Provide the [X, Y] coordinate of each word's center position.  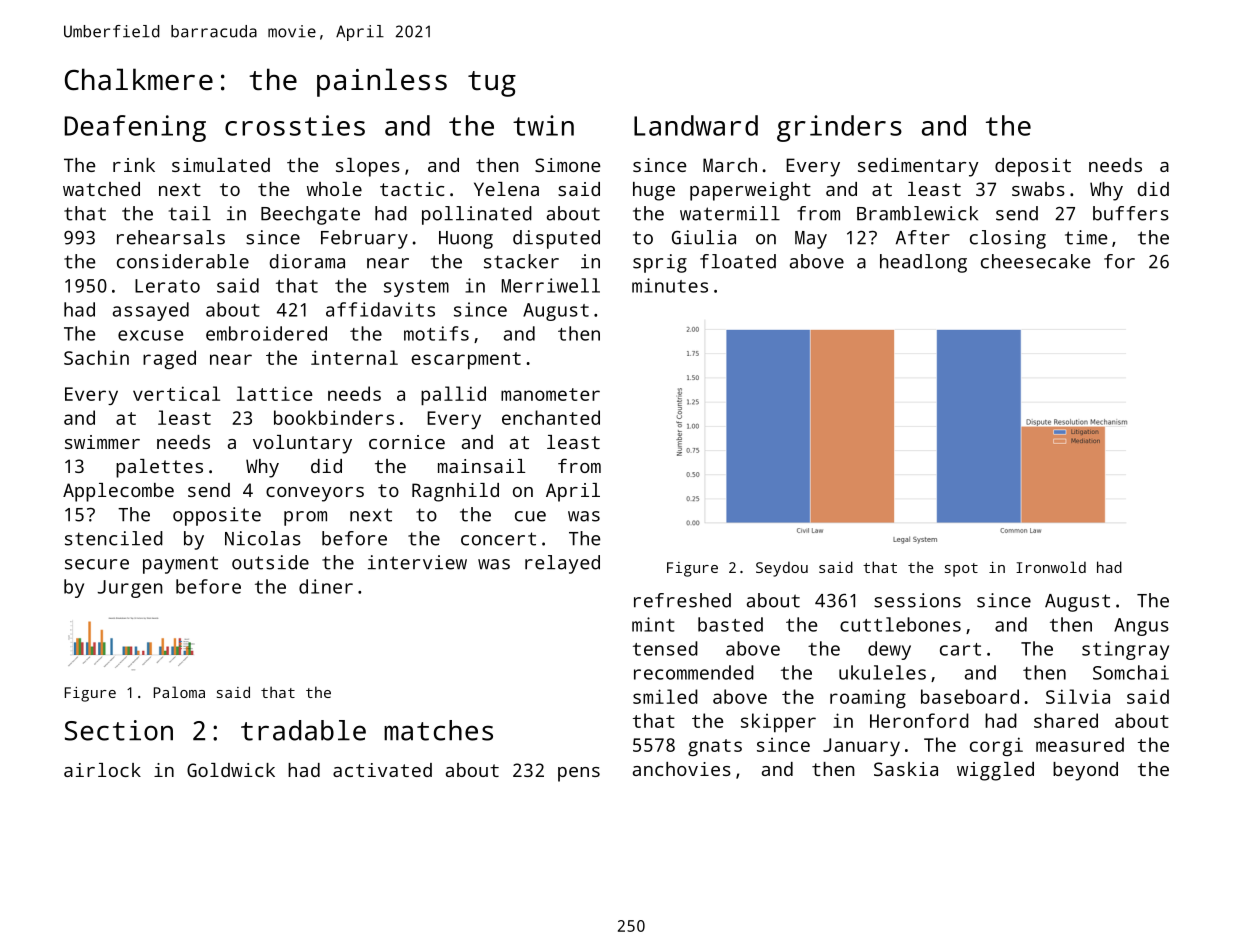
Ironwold [1051, 567]
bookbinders [334, 417]
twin [543, 125]
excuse [150, 335]
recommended [694, 672]
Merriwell [551, 285]
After [923, 237]
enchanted [551, 417]
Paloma [179, 692]
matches [438, 730]
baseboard [970, 696]
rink [134, 165]
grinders [839, 128]
